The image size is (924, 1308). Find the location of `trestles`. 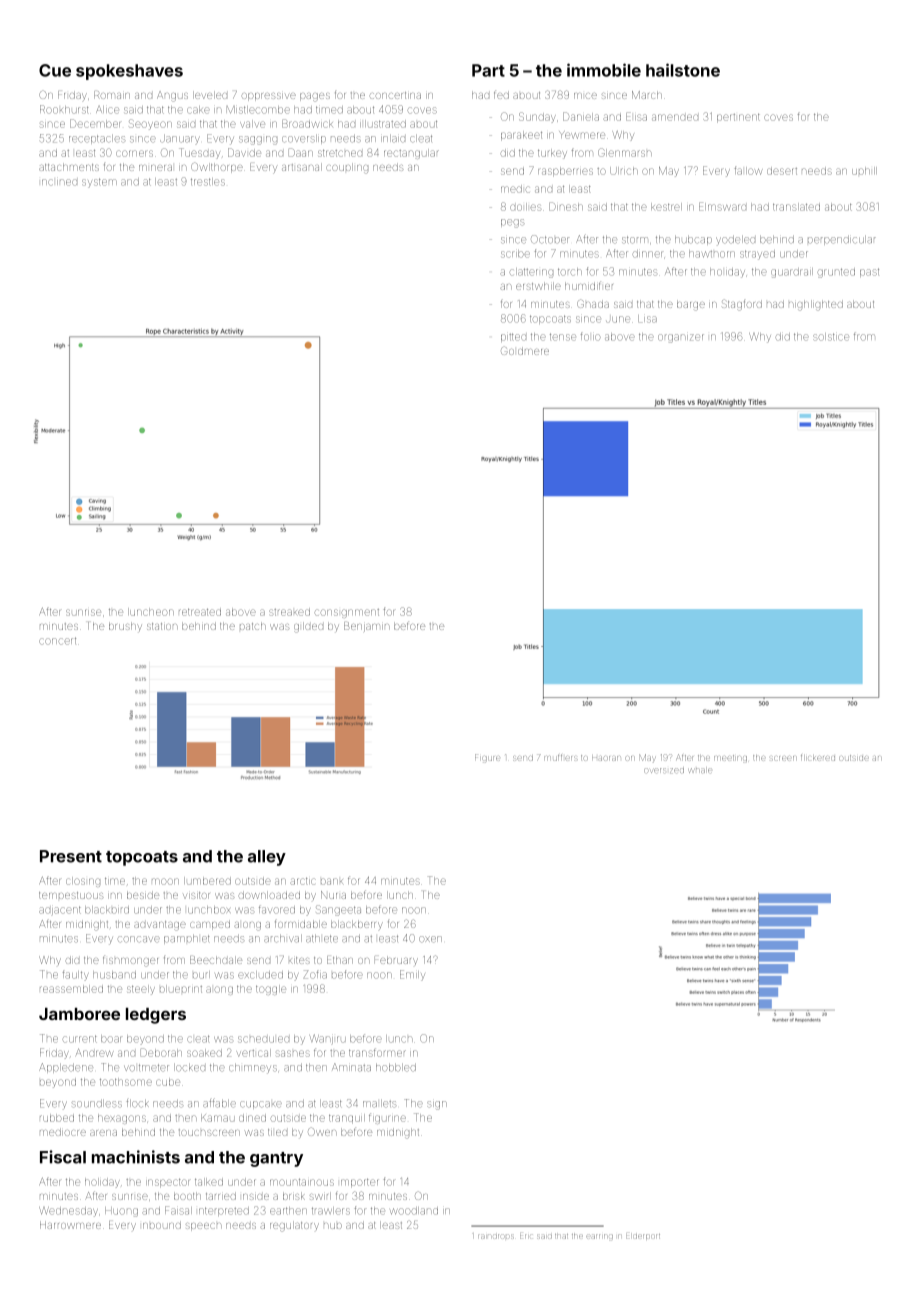

trestles is located at coordinates (208, 182).
